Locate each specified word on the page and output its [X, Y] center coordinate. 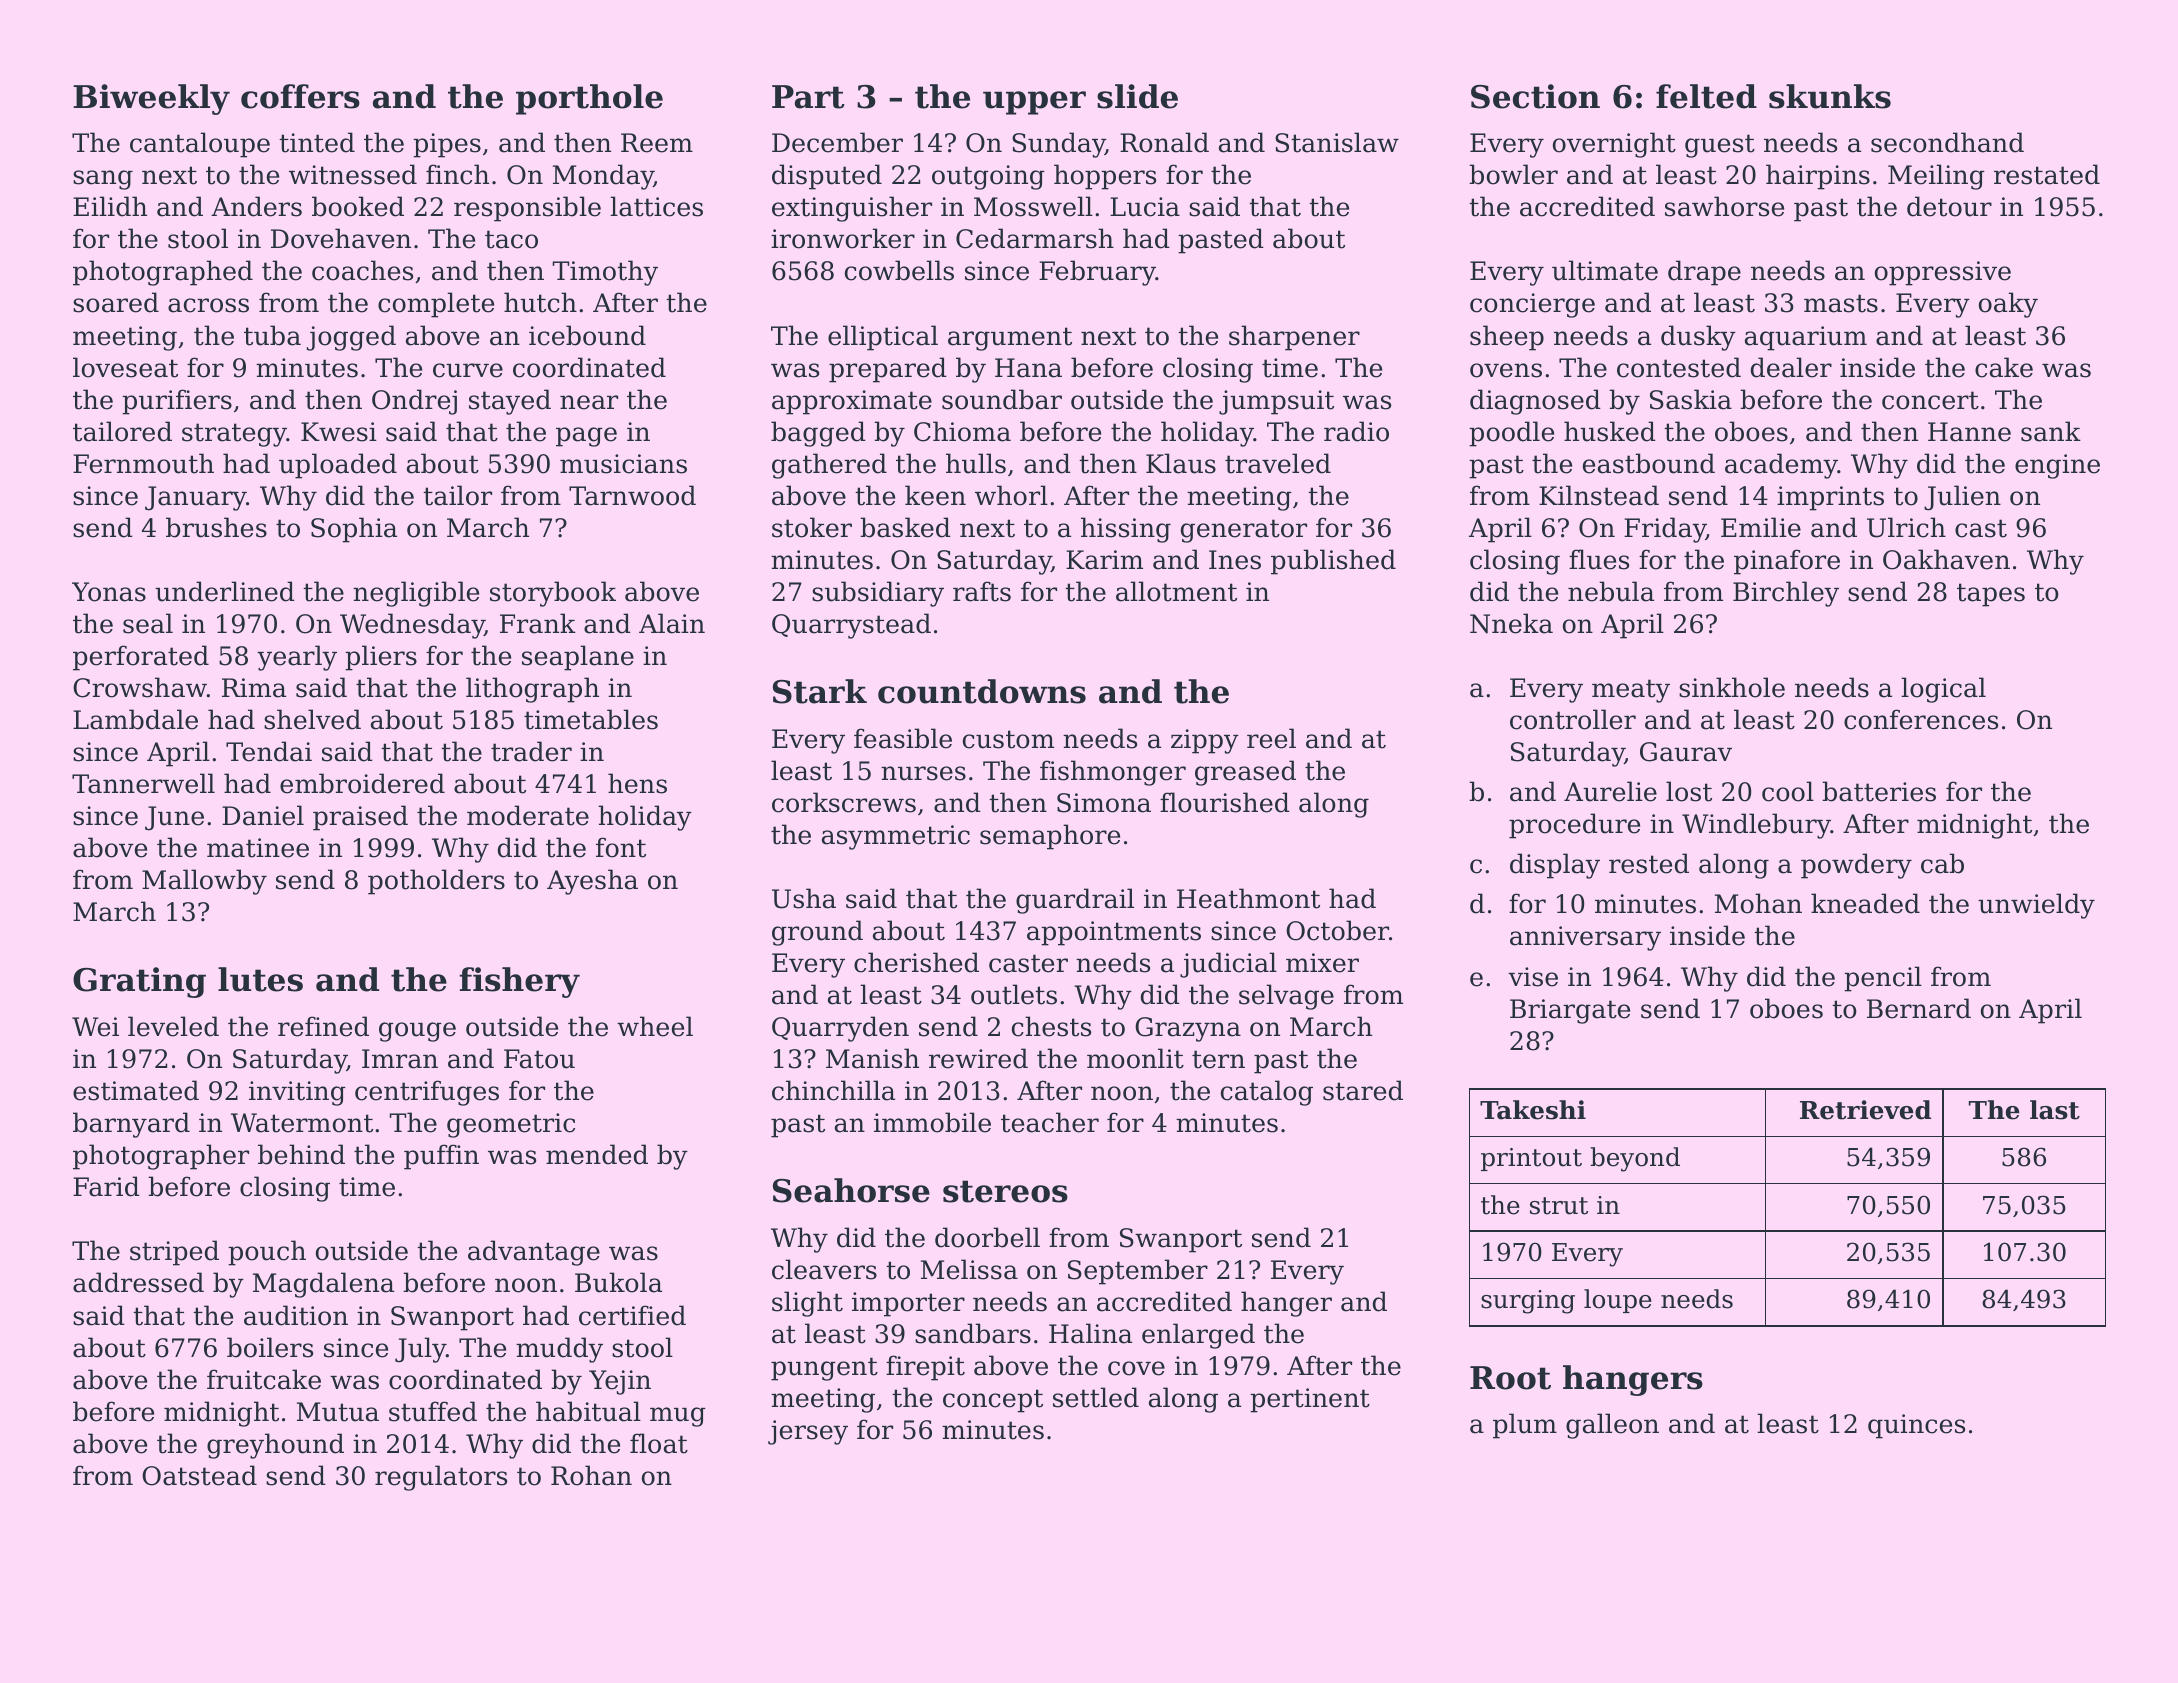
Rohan [591, 1475]
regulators [441, 1478]
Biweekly [151, 99]
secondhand [1947, 142]
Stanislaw [1337, 142]
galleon [1612, 1426]
